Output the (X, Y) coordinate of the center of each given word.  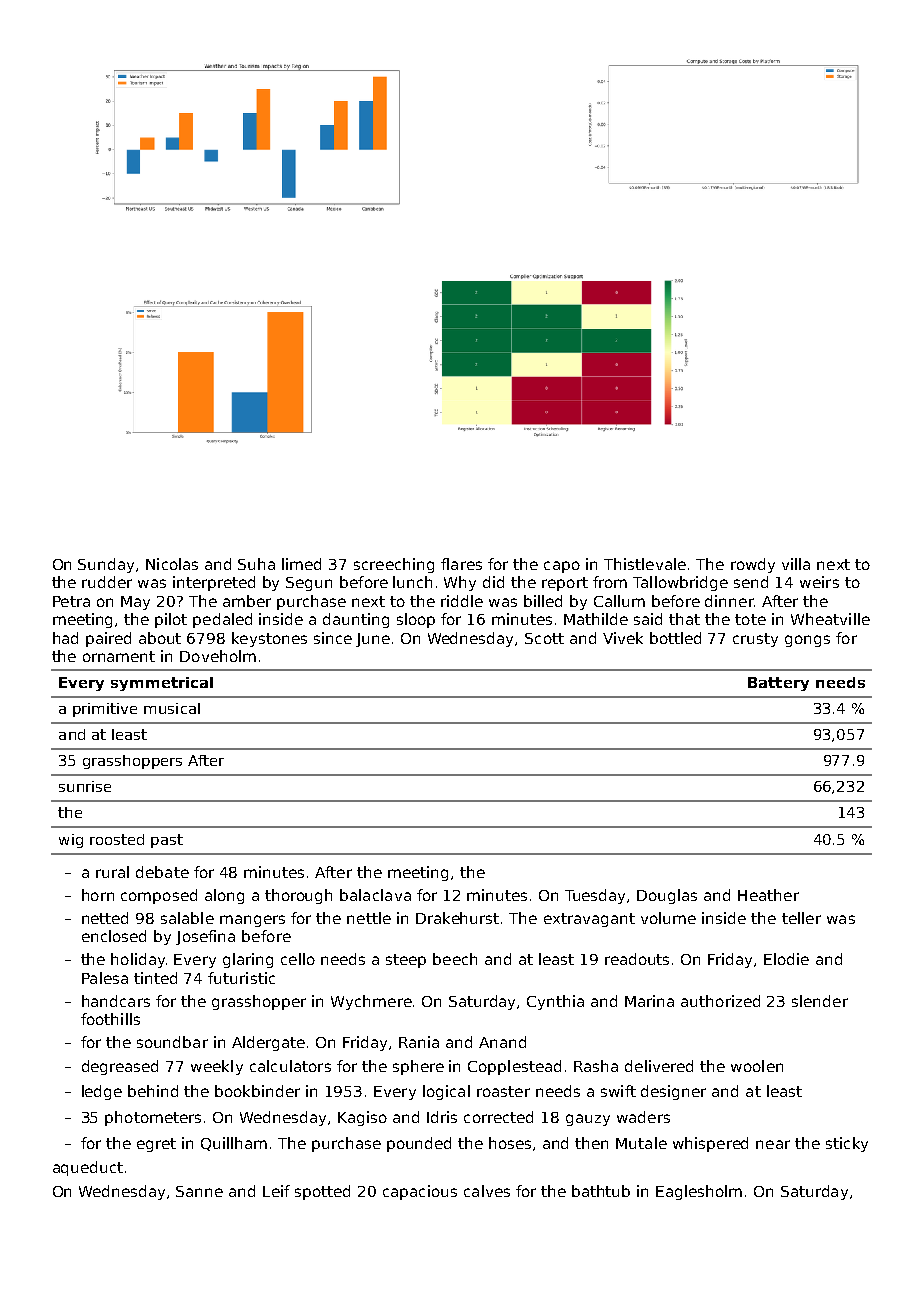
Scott (544, 638)
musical (172, 708)
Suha (256, 564)
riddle (462, 601)
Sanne (199, 1191)
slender (820, 1001)
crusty (755, 640)
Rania (419, 1042)
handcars (116, 1001)
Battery (778, 684)
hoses (510, 1143)
